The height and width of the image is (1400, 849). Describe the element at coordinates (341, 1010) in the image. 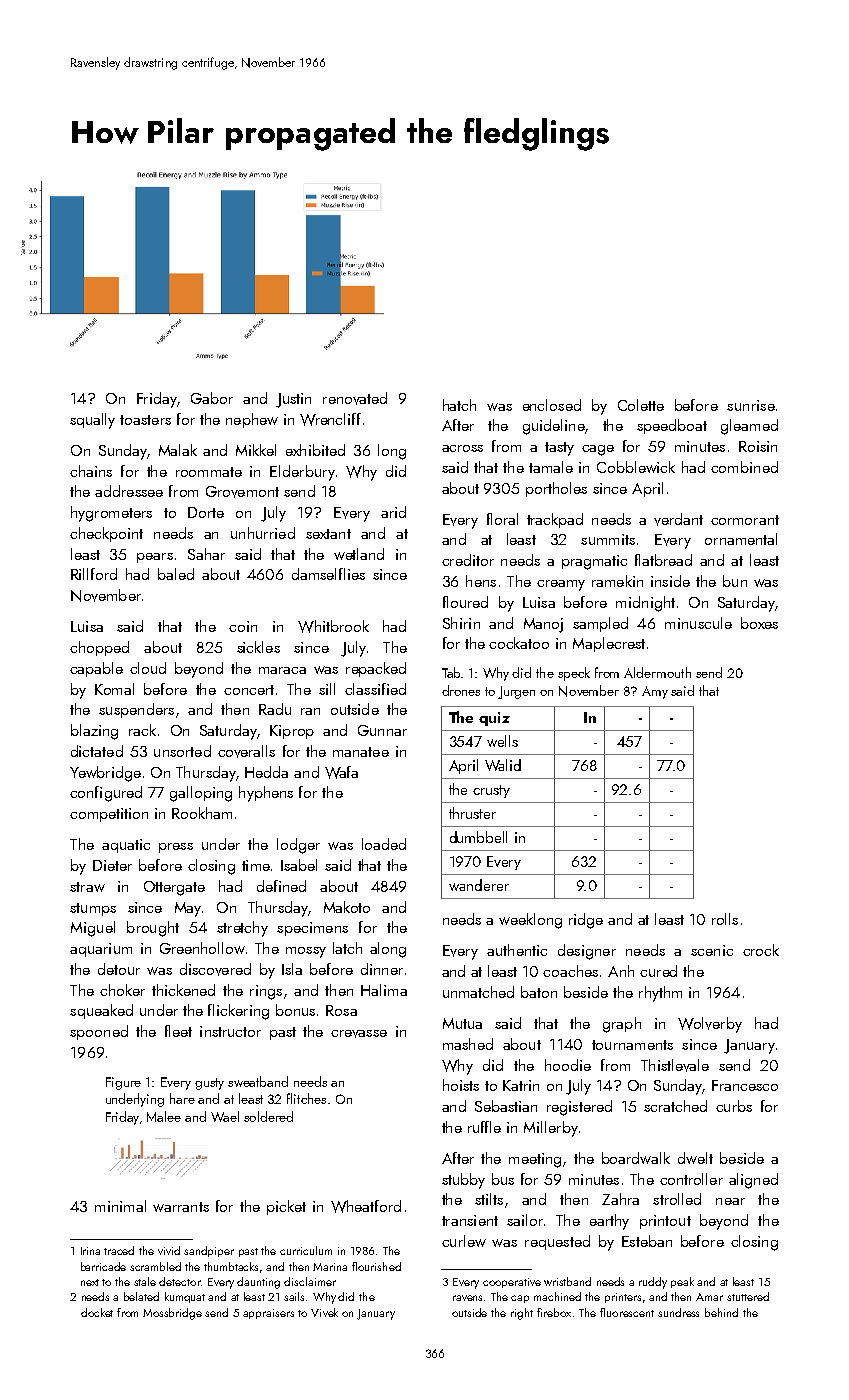

I see `Rosa` at that location.
